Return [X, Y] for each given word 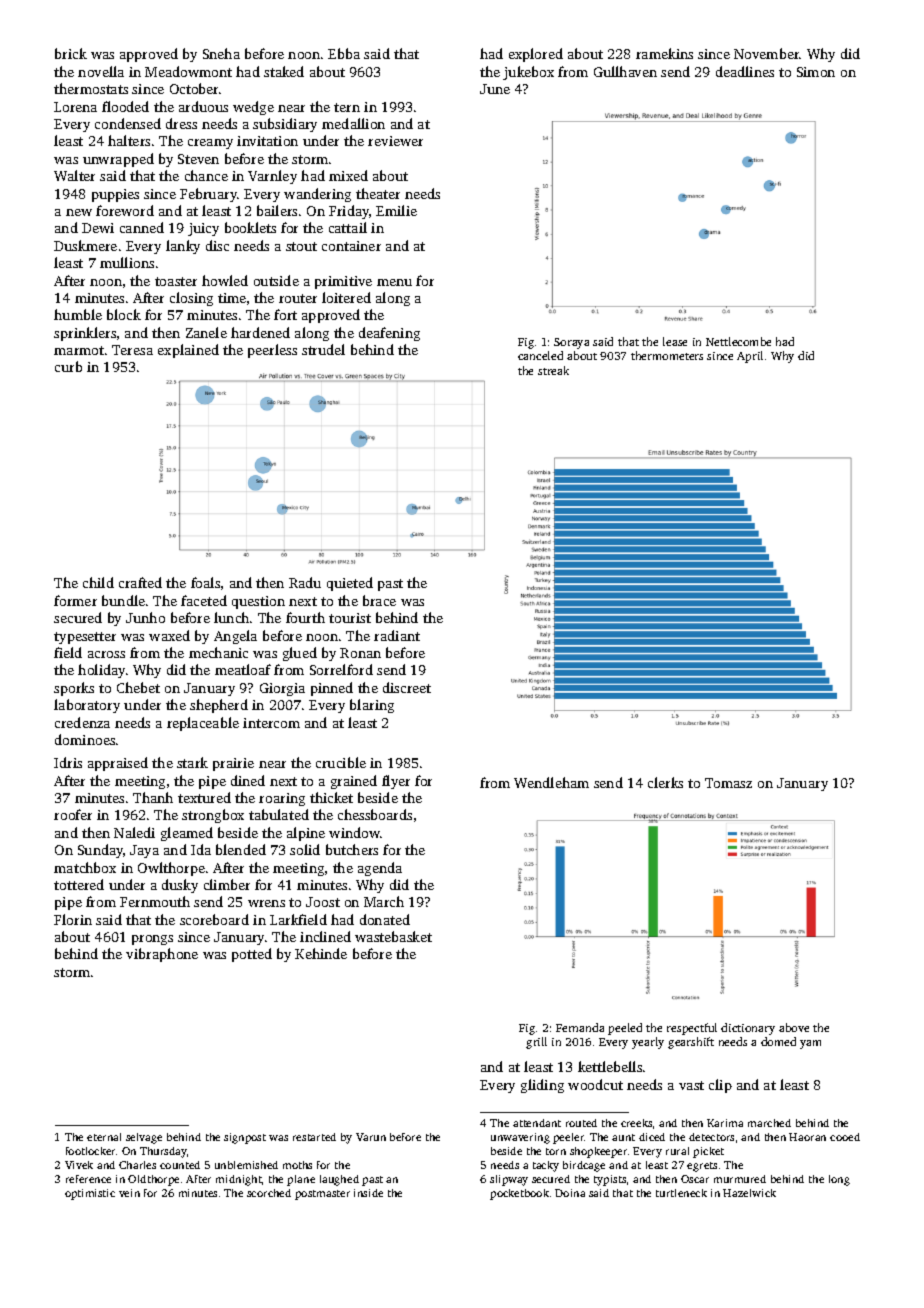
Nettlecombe [738, 341]
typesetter [85, 638]
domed [778, 1041]
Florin [73, 919]
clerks [665, 782]
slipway [509, 1180]
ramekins [664, 53]
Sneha [221, 53]
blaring [372, 706]
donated [385, 919]
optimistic [90, 1194]
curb [68, 366]
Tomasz [728, 783]
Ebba [344, 53]
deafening [389, 334]
